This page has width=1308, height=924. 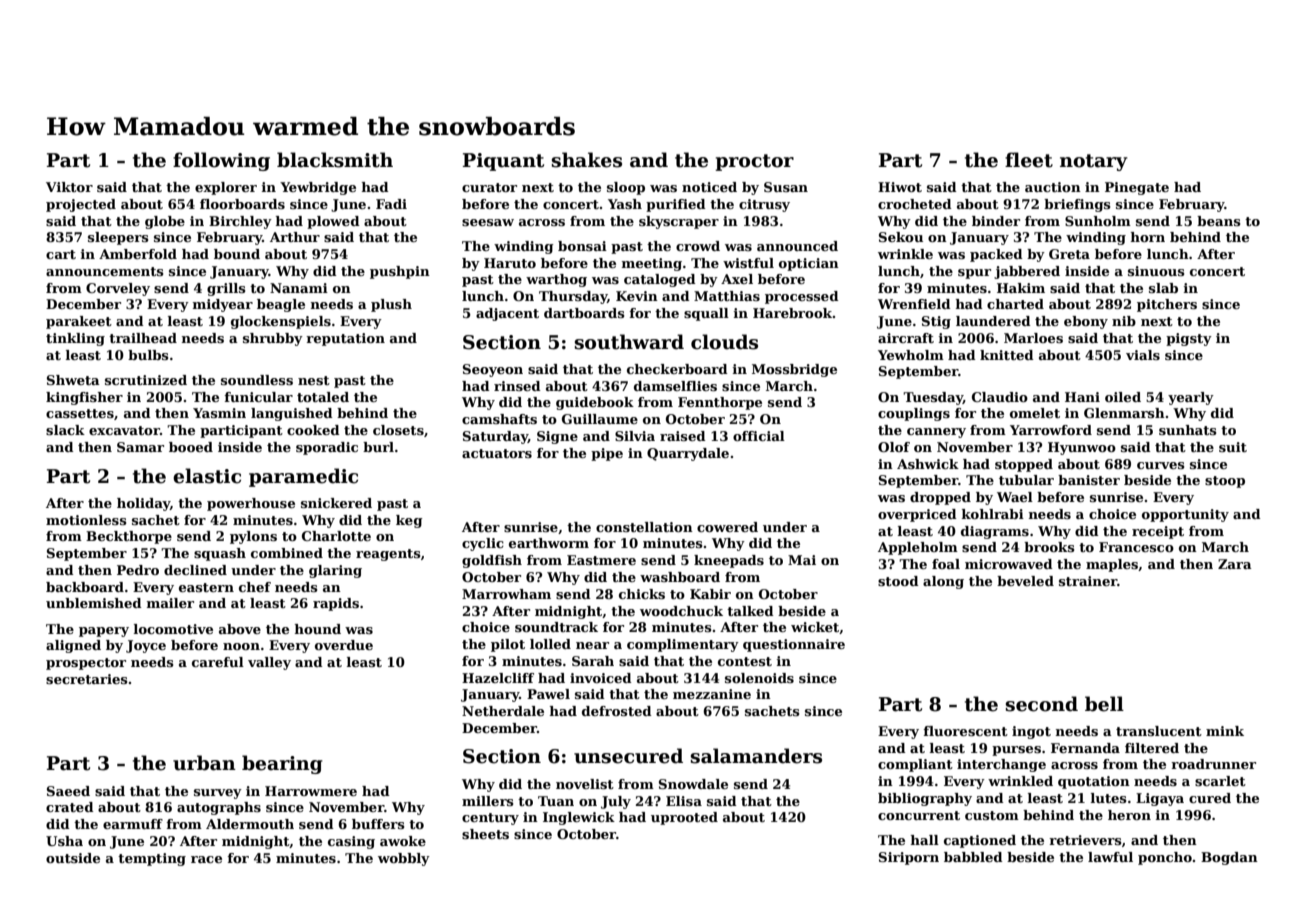 I want to click on bonsai, so click(x=582, y=246).
